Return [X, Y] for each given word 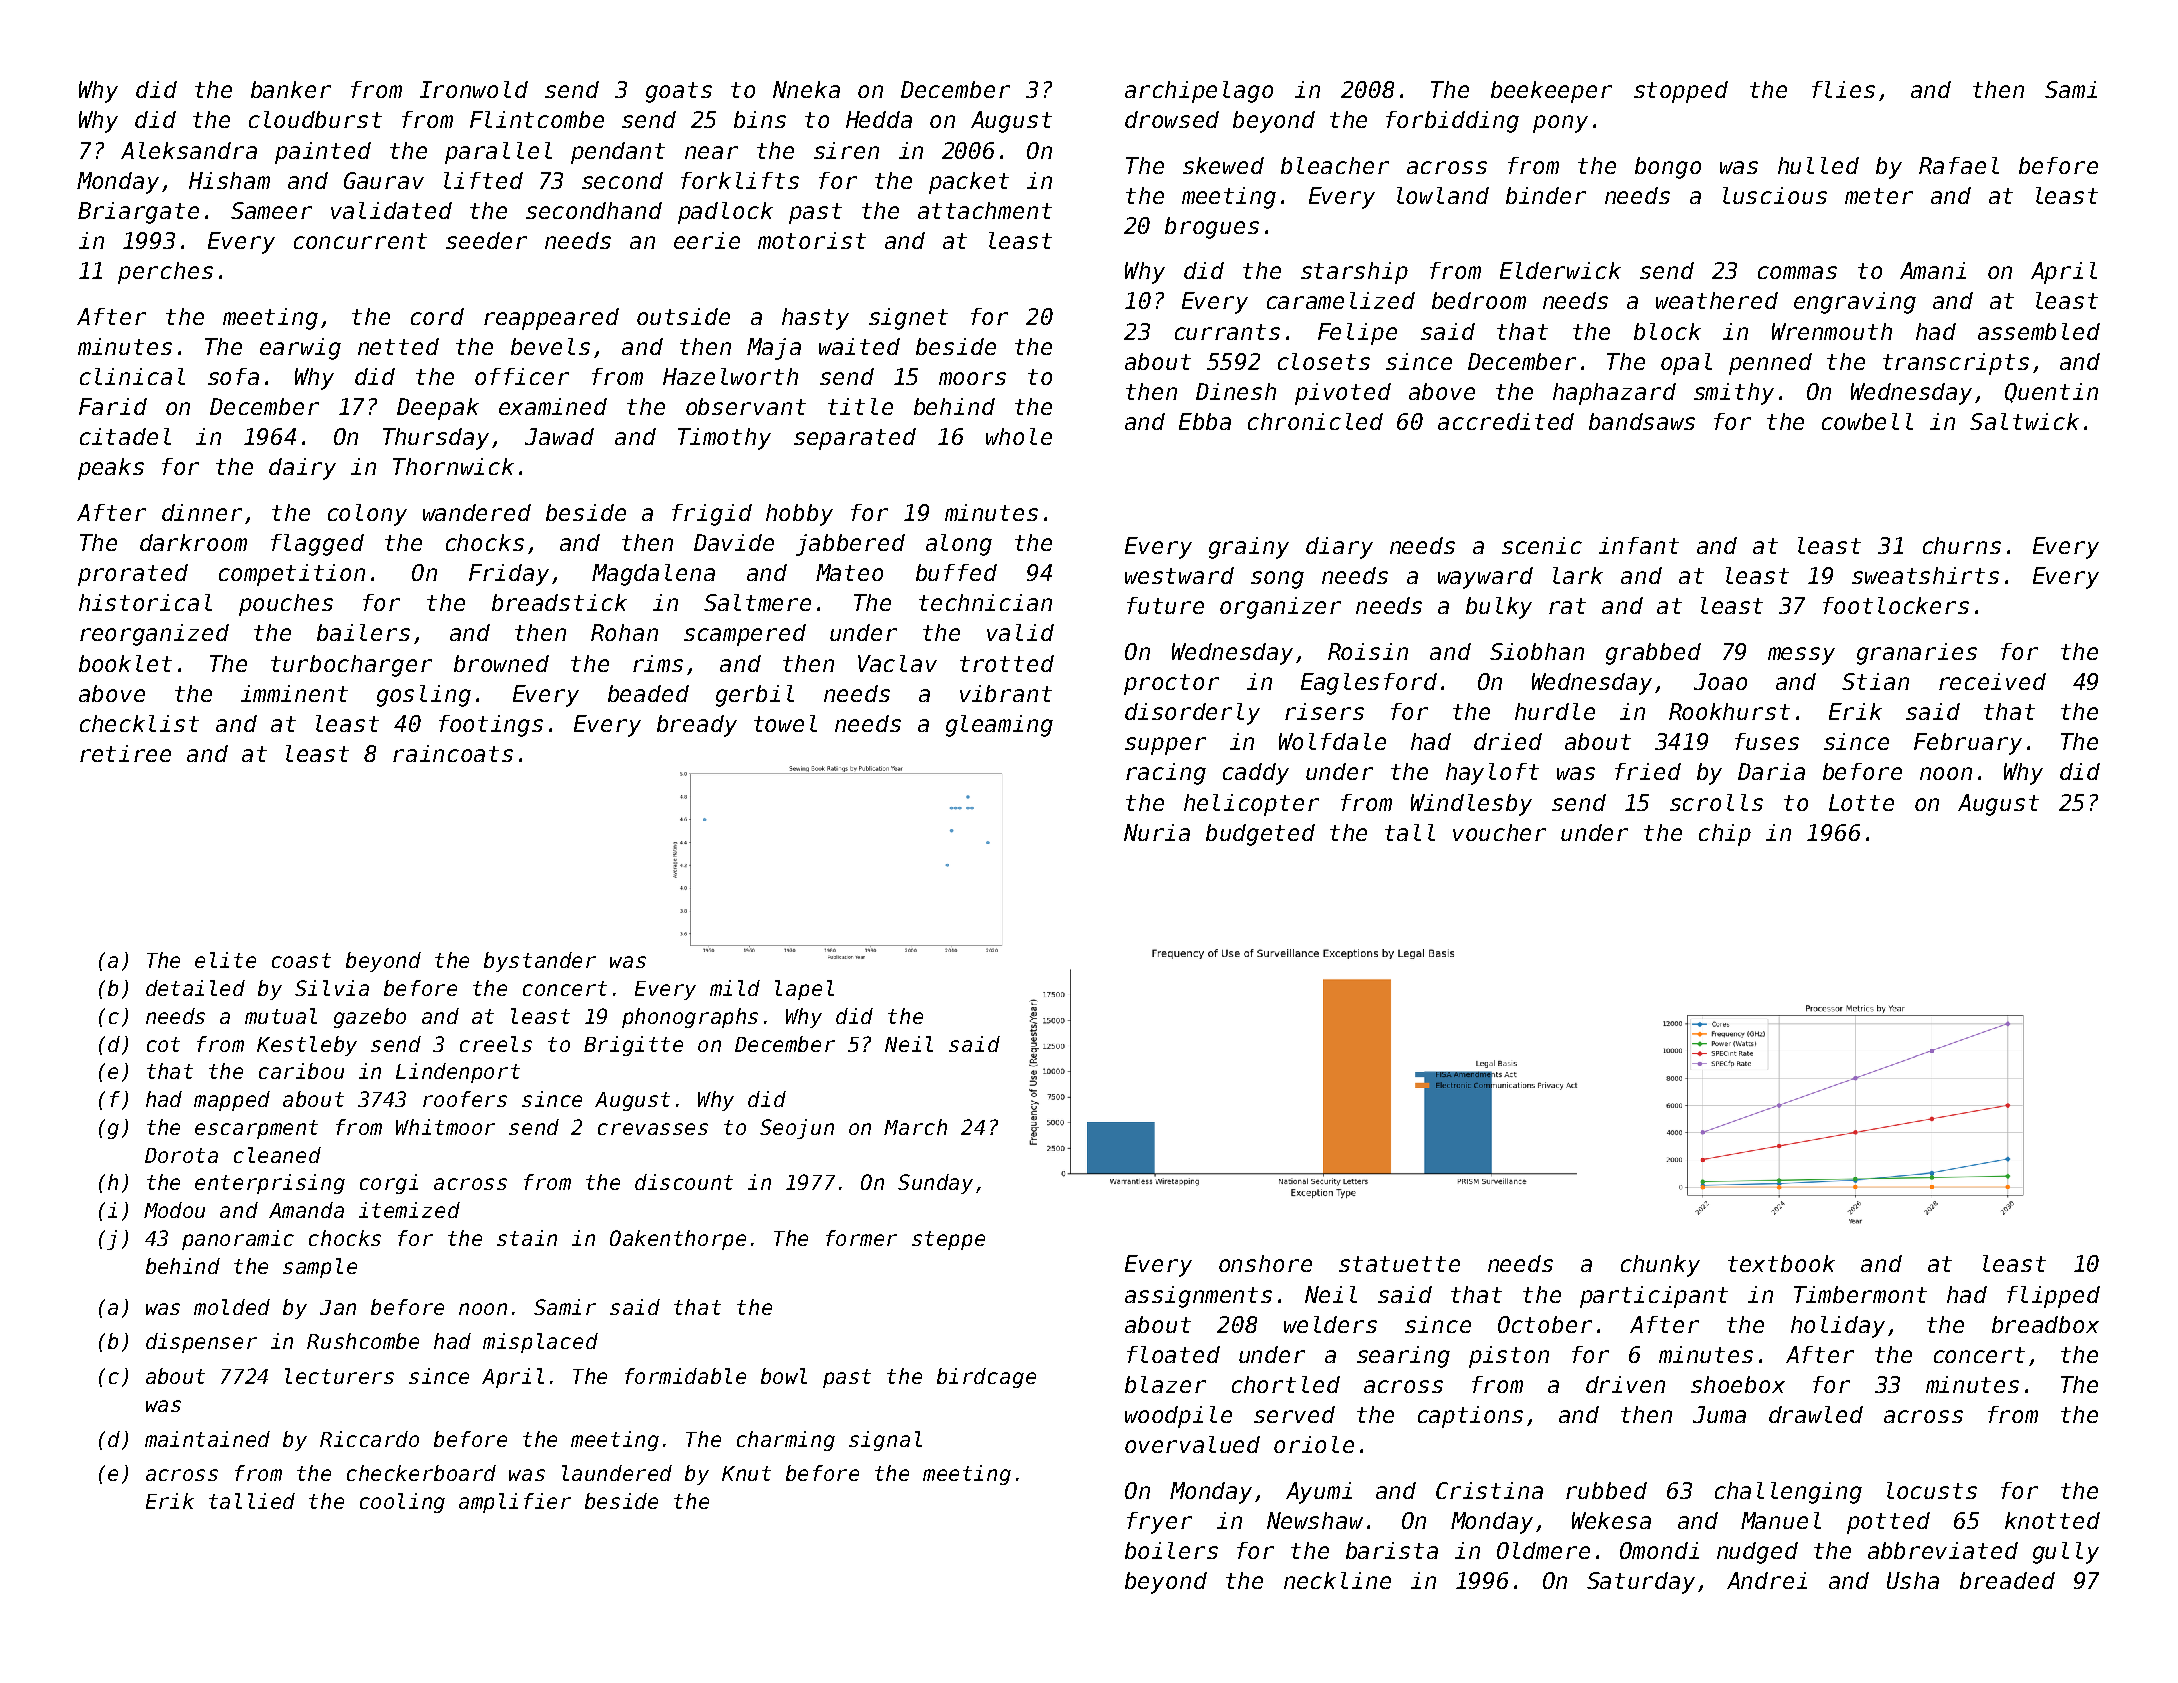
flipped [2053, 1297]
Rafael [1959, 165]
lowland [1443, 195]
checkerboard [421, 1473]
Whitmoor [445, 1127]
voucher [1499, 832]
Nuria [1157, 832]
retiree [125, 753]
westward [1179, 575]
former [861, 1238]
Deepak [438, 409]
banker [291, 89]
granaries [1917, 654]
